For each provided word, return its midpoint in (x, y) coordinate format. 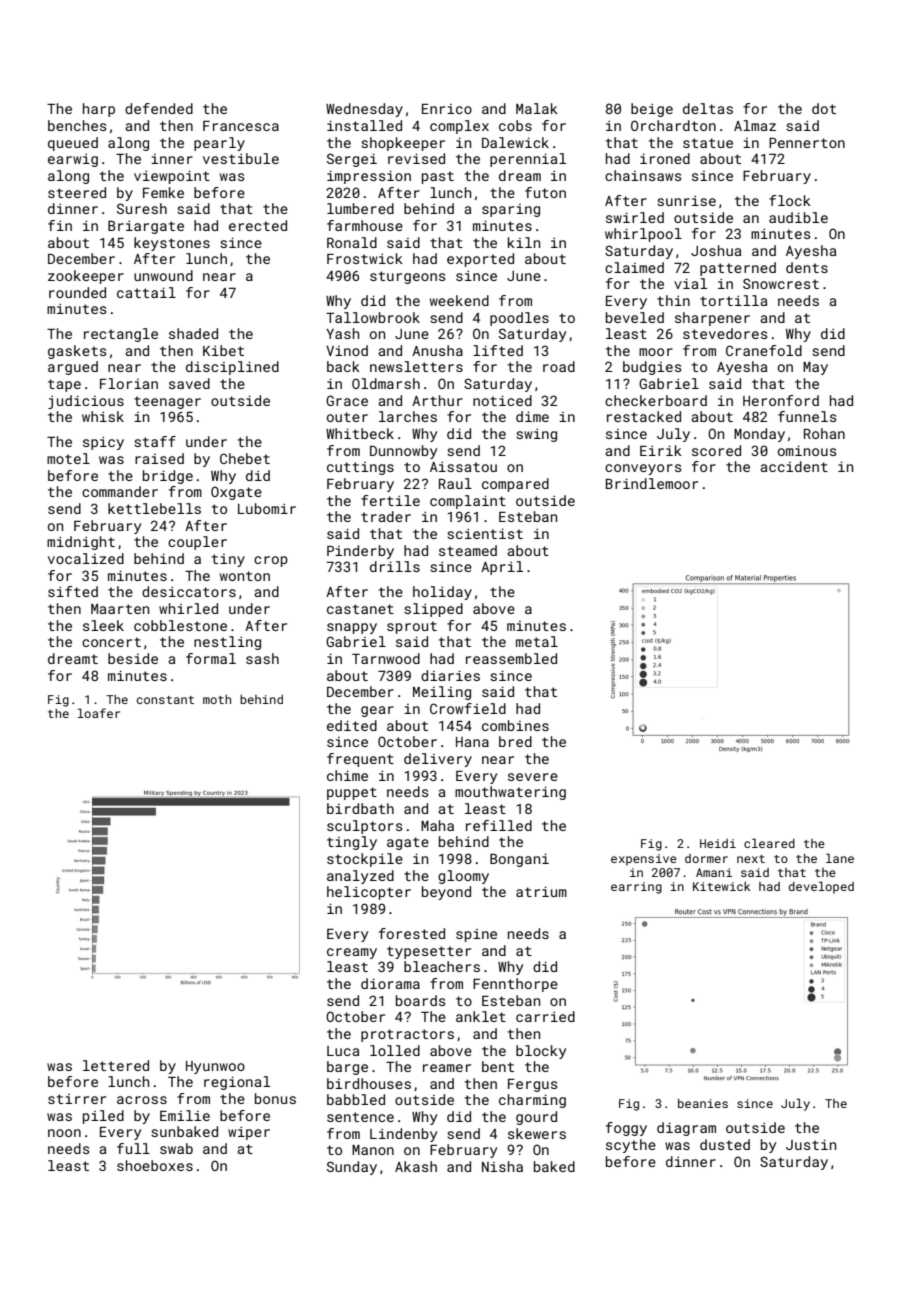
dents (807, 267)
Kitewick (721, 886)
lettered (116, 1065)
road (559, 366)
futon (545, 192)
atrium (541, 891)
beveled (635, 317)
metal (537, 641)
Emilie (185, 1115)
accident (794, 466)
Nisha (502, 1166)
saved (189, 383)
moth (217, 699)
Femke (163, 192)
